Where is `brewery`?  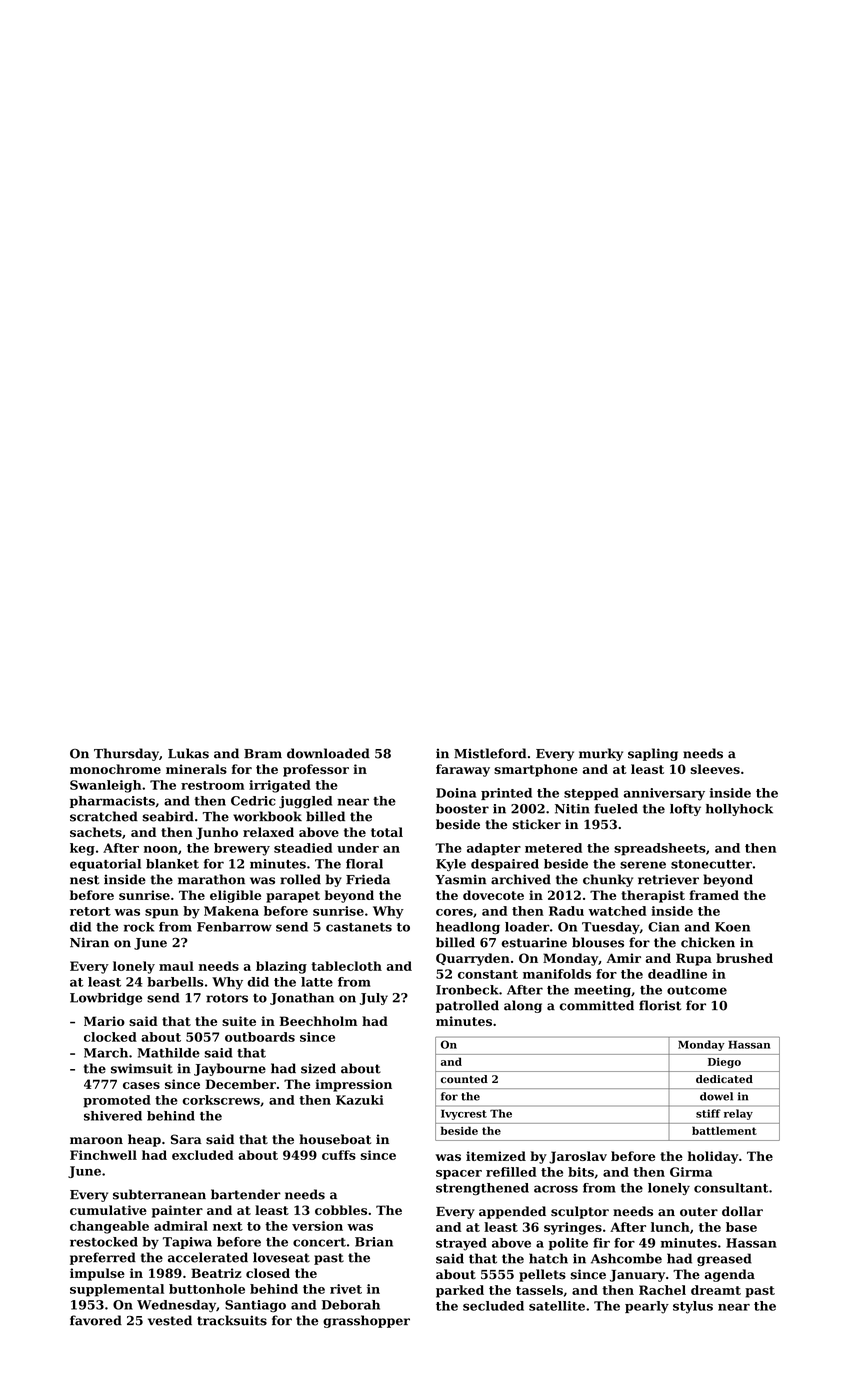
brewery is located at coordinates (242, 849).
